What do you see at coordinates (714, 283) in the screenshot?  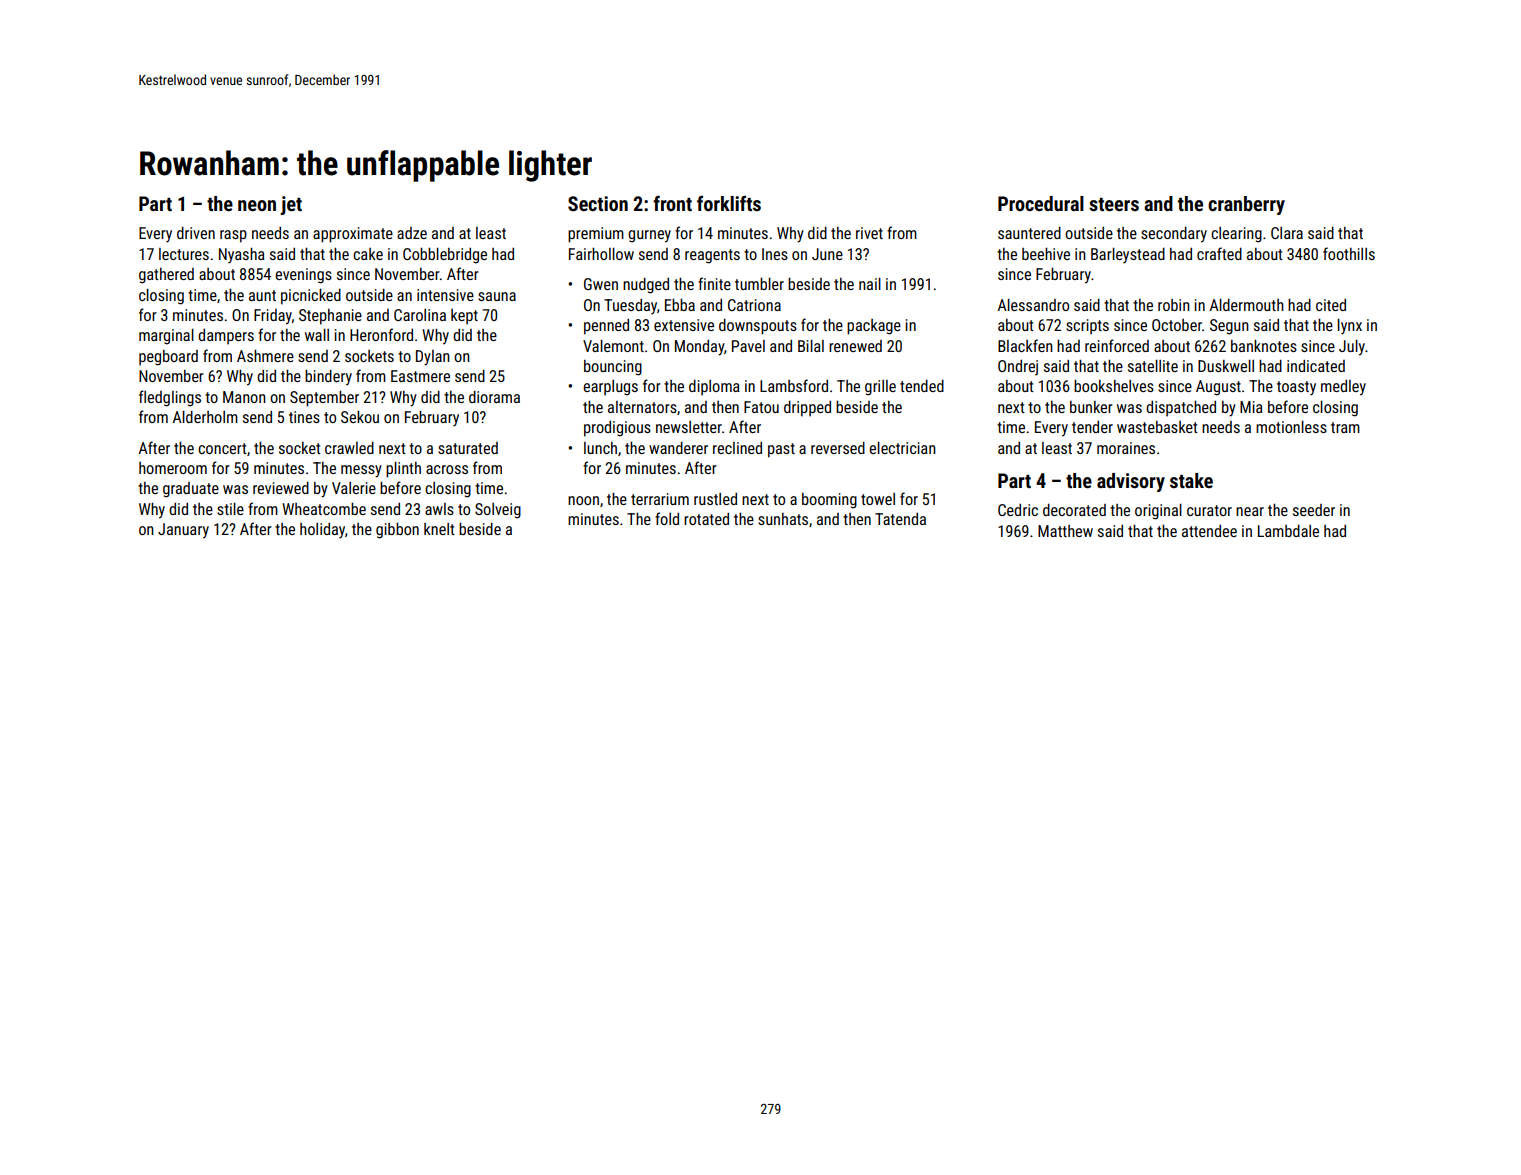 I see `finite` at bounding box center [714, 283].
